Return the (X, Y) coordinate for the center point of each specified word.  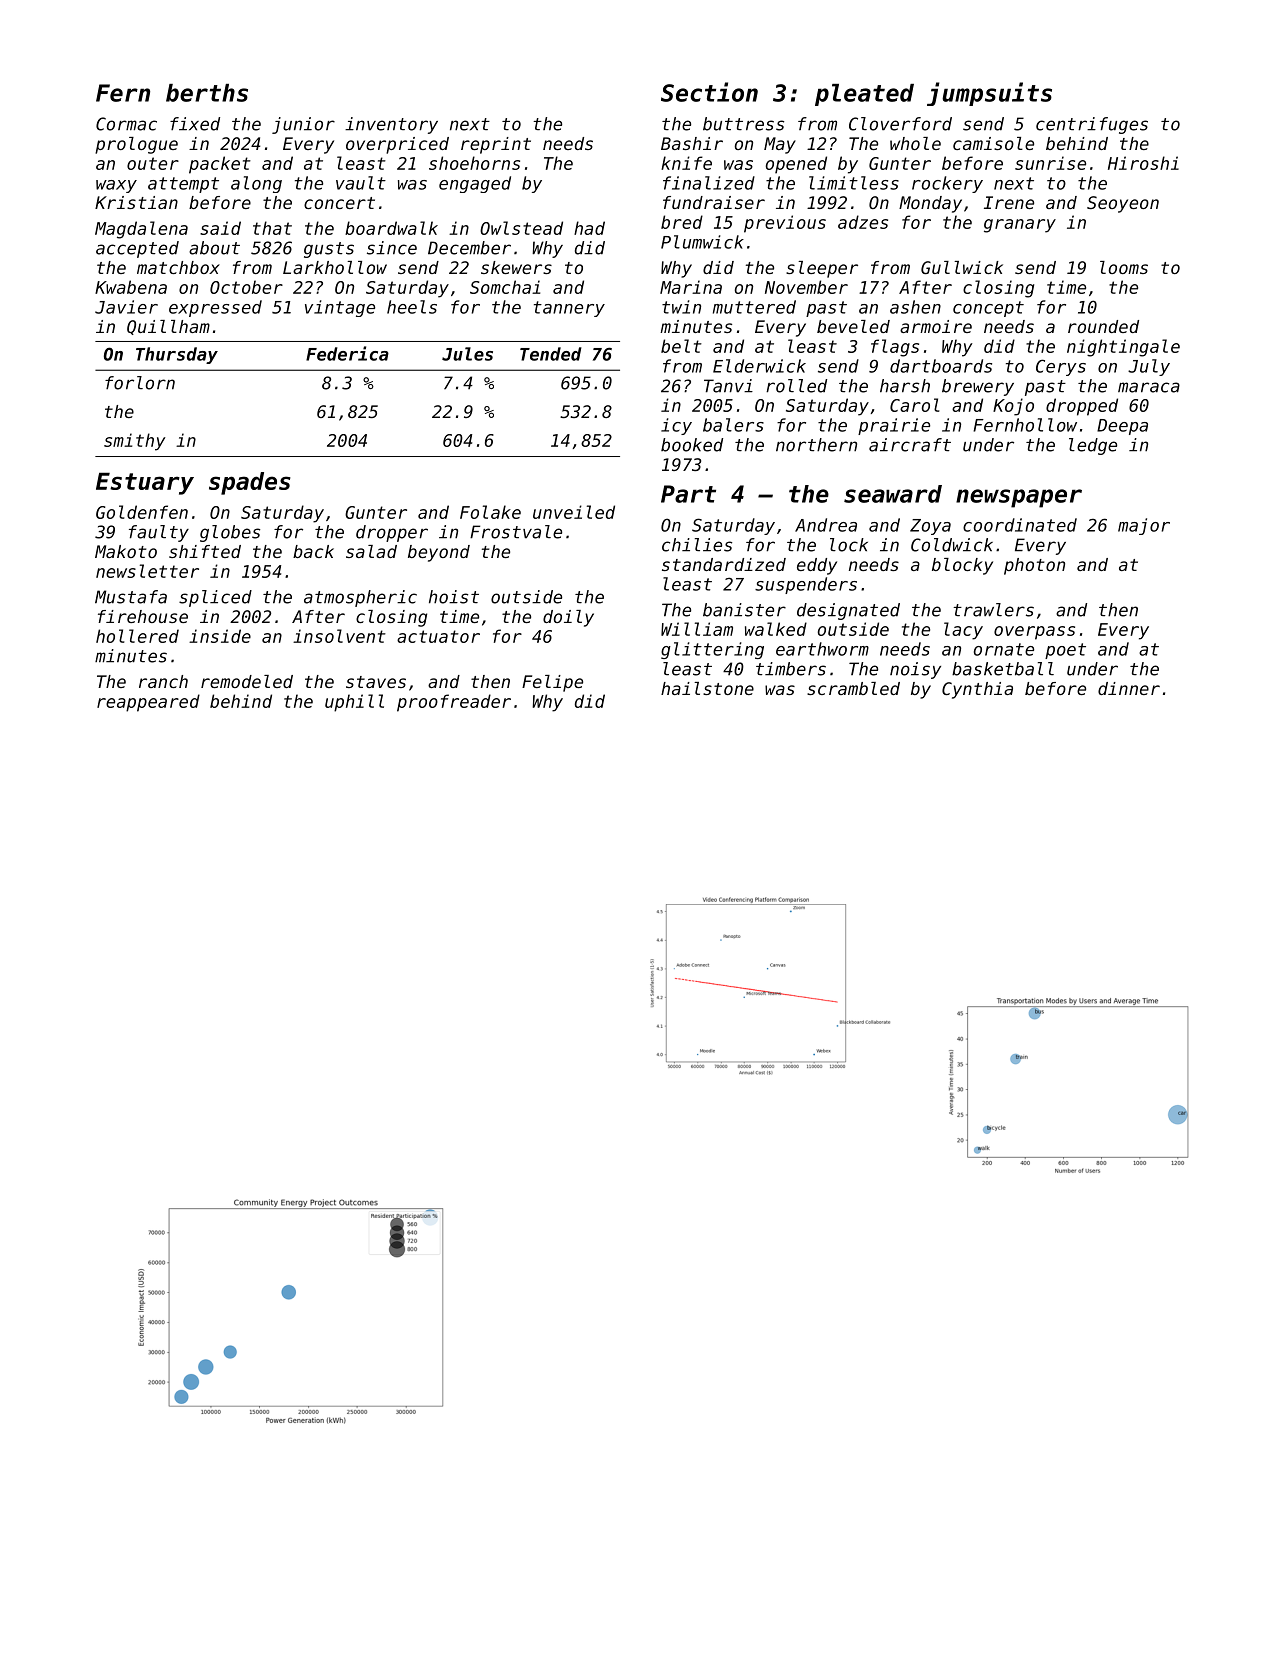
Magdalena (141, 230)
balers (733, 425)
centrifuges (1092, 125)
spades (250, 483)
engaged (475, 184)
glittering (712, 650)
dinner (1129, 688)
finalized (709, 183)
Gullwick (962, 267)
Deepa (1122, 427)
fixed (195, 124)
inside (220, 636)
